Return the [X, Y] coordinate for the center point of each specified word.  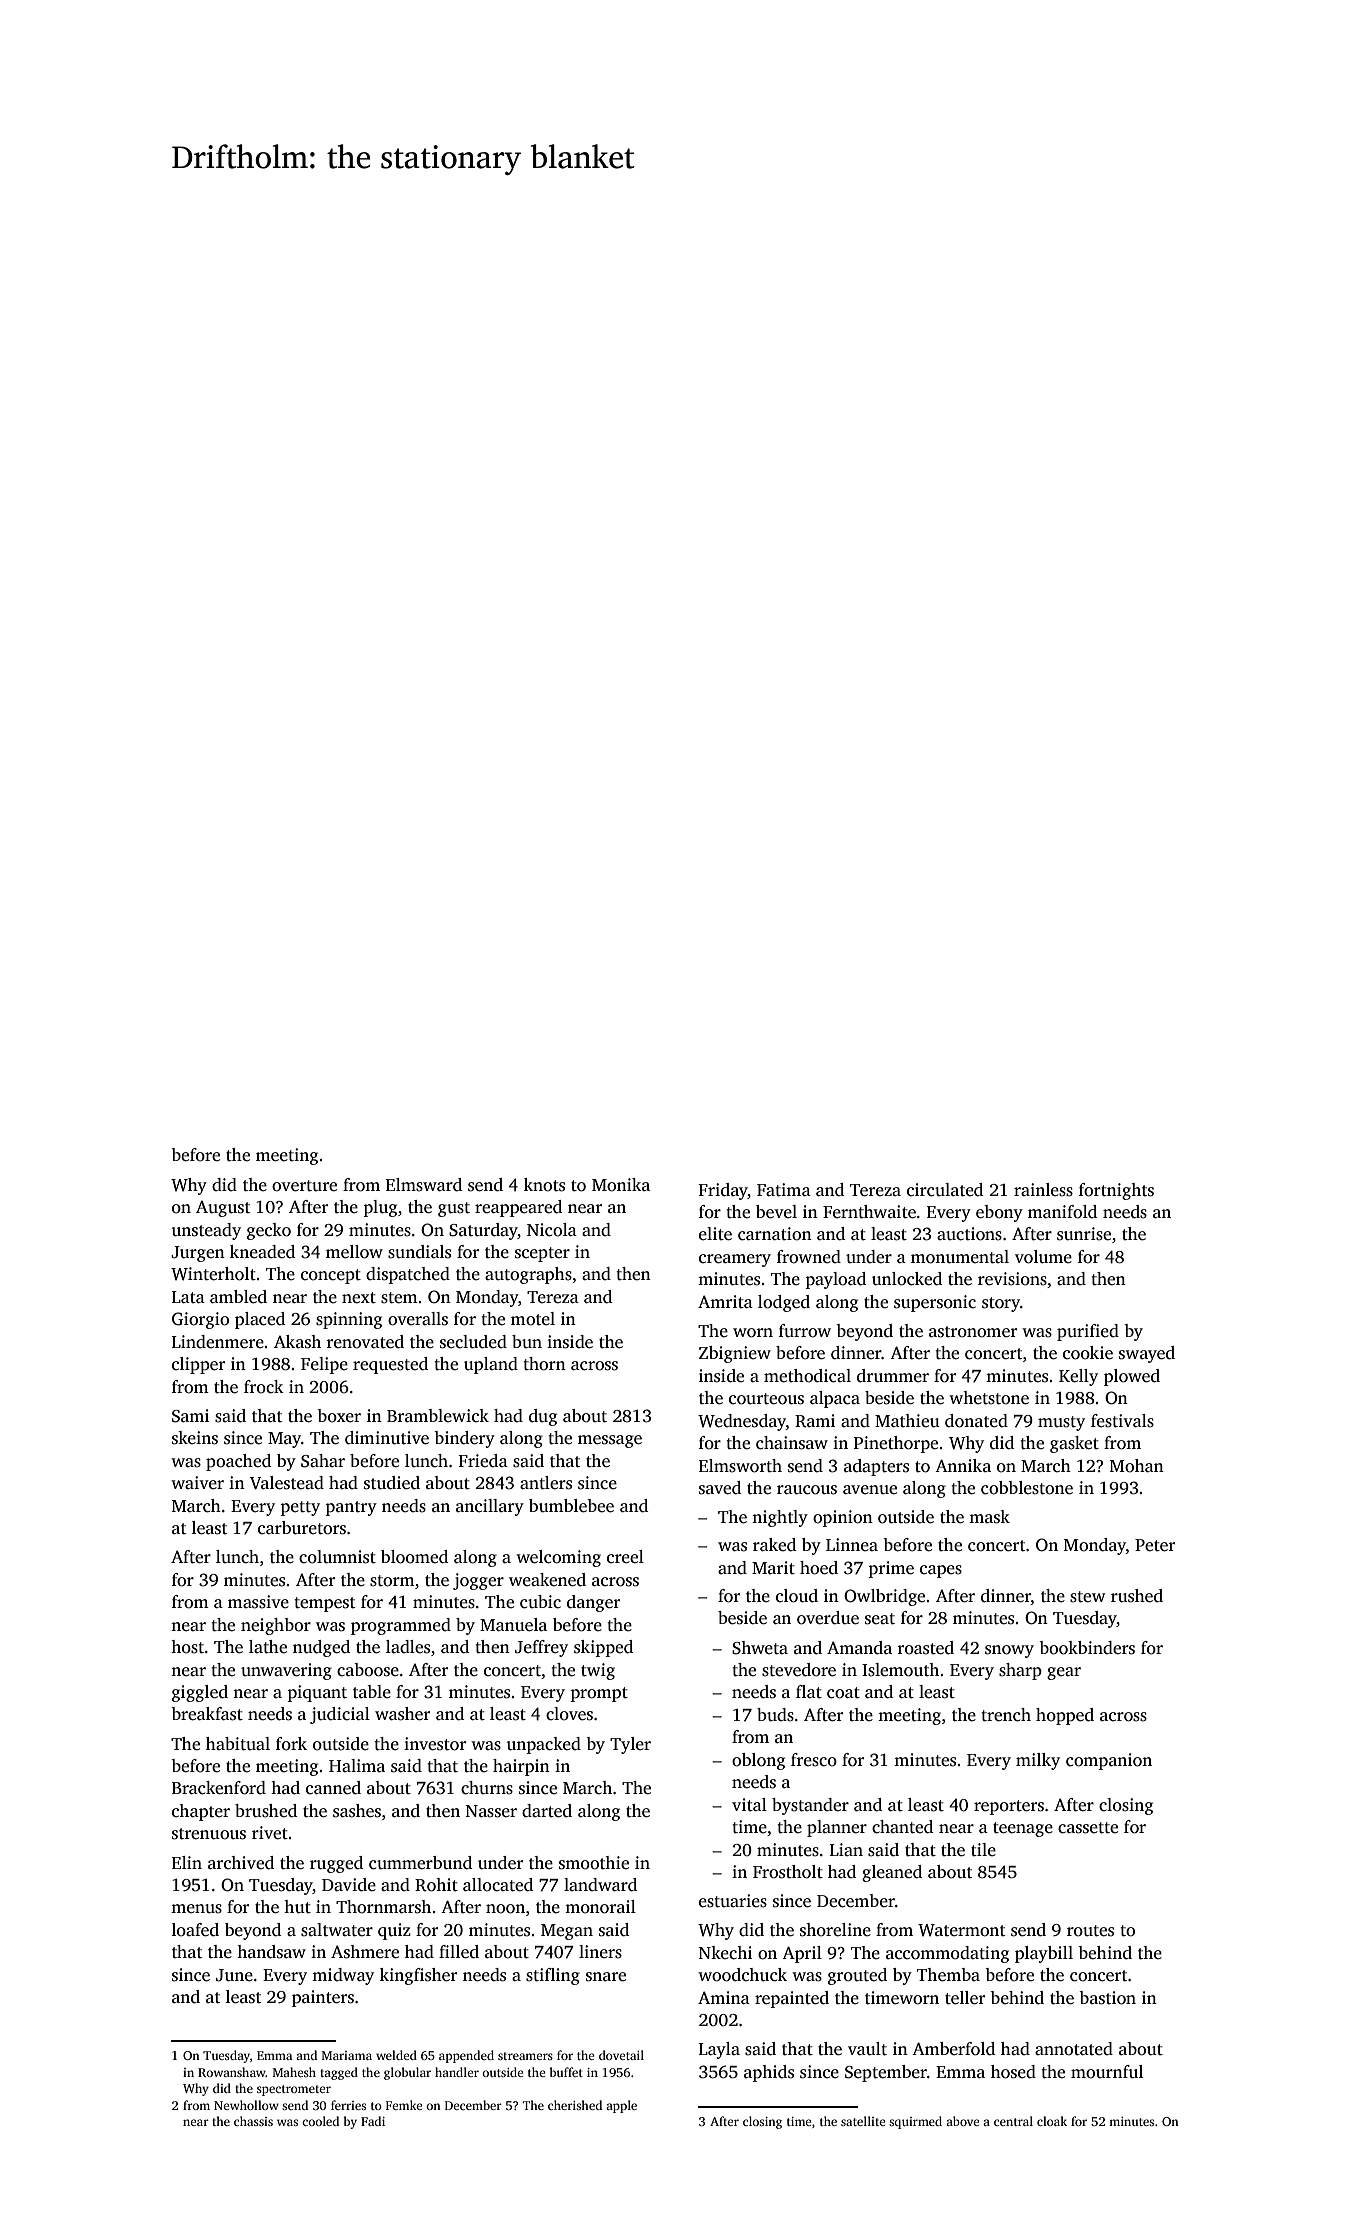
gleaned [892, 1873]
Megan [567, 1932]
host [187, 1647]
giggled [200, 1693]
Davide [349, 1885]
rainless [1043, 1190]
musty [1061, 1423]
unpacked [544, 1745]
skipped [603, 1648]
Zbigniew [735, 1354]
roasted [925, 1648]
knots [544, 1185]
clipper [198, 1365]
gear [1064, 1673]
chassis [253, 2121]
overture [304, 1186]
